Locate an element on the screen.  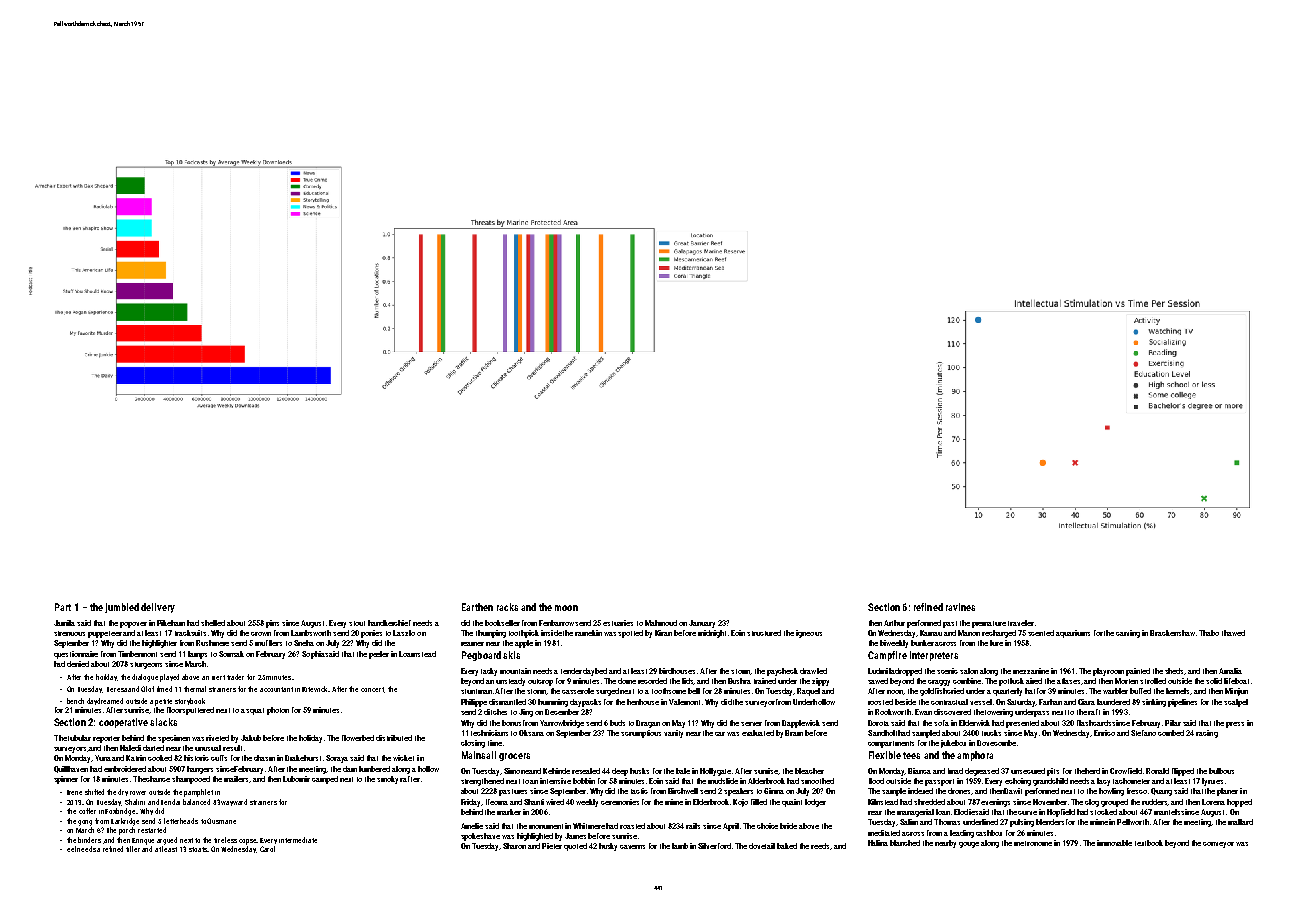
Bram is located at coordinates (794, 733).
